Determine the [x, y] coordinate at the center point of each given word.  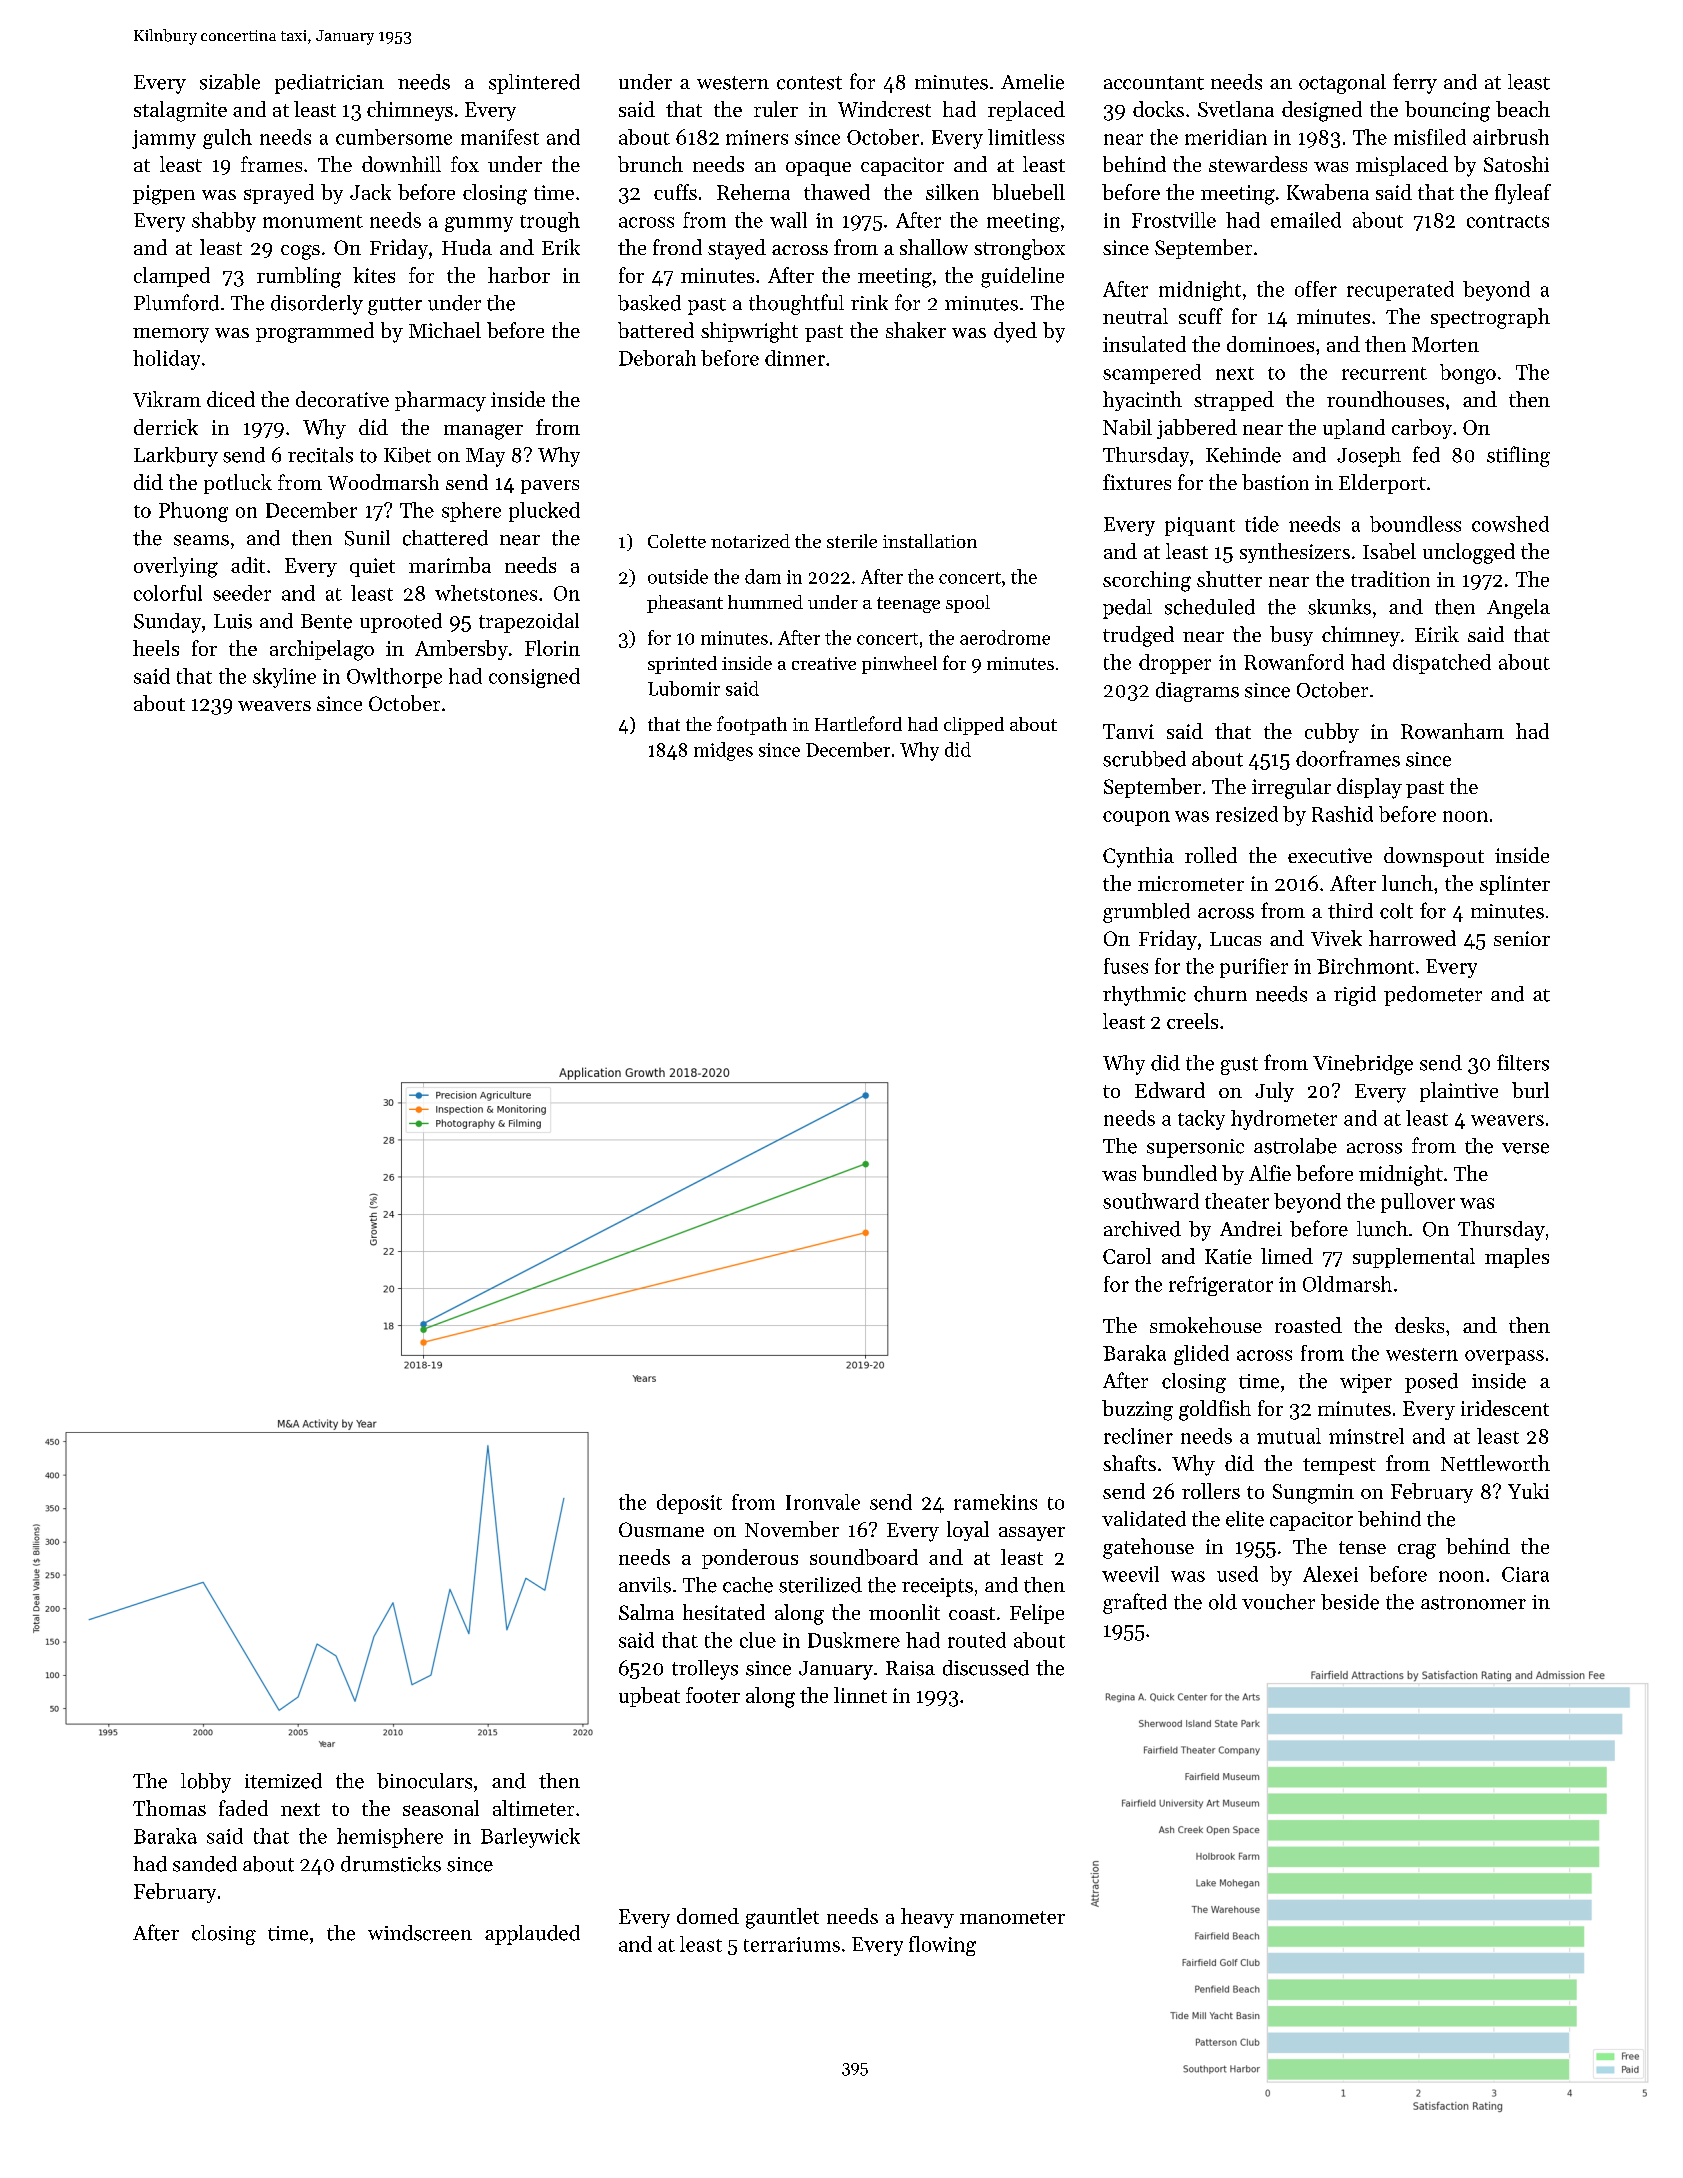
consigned [534, 678]
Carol [1127, 1256]
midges [723, 751]
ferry [1415, 83]
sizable [230, 82]
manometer [1012, 1917]
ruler [776, 109]
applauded [532, 1935]
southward [1151, 1201]
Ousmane [661, 1529]
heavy [927, 1918]
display [1369, 788]
